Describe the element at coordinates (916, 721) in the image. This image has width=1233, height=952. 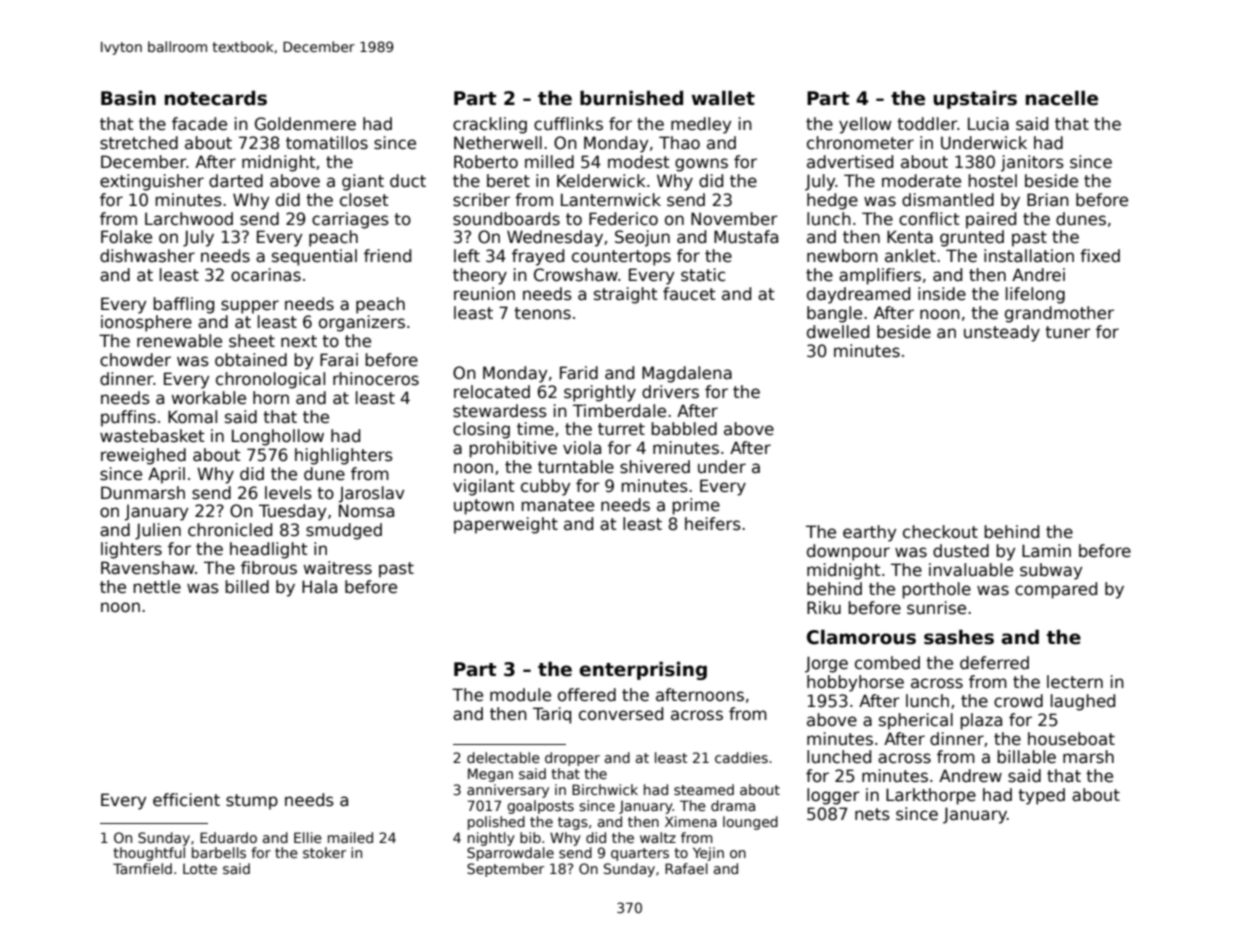
I see `spherical` at that location.
